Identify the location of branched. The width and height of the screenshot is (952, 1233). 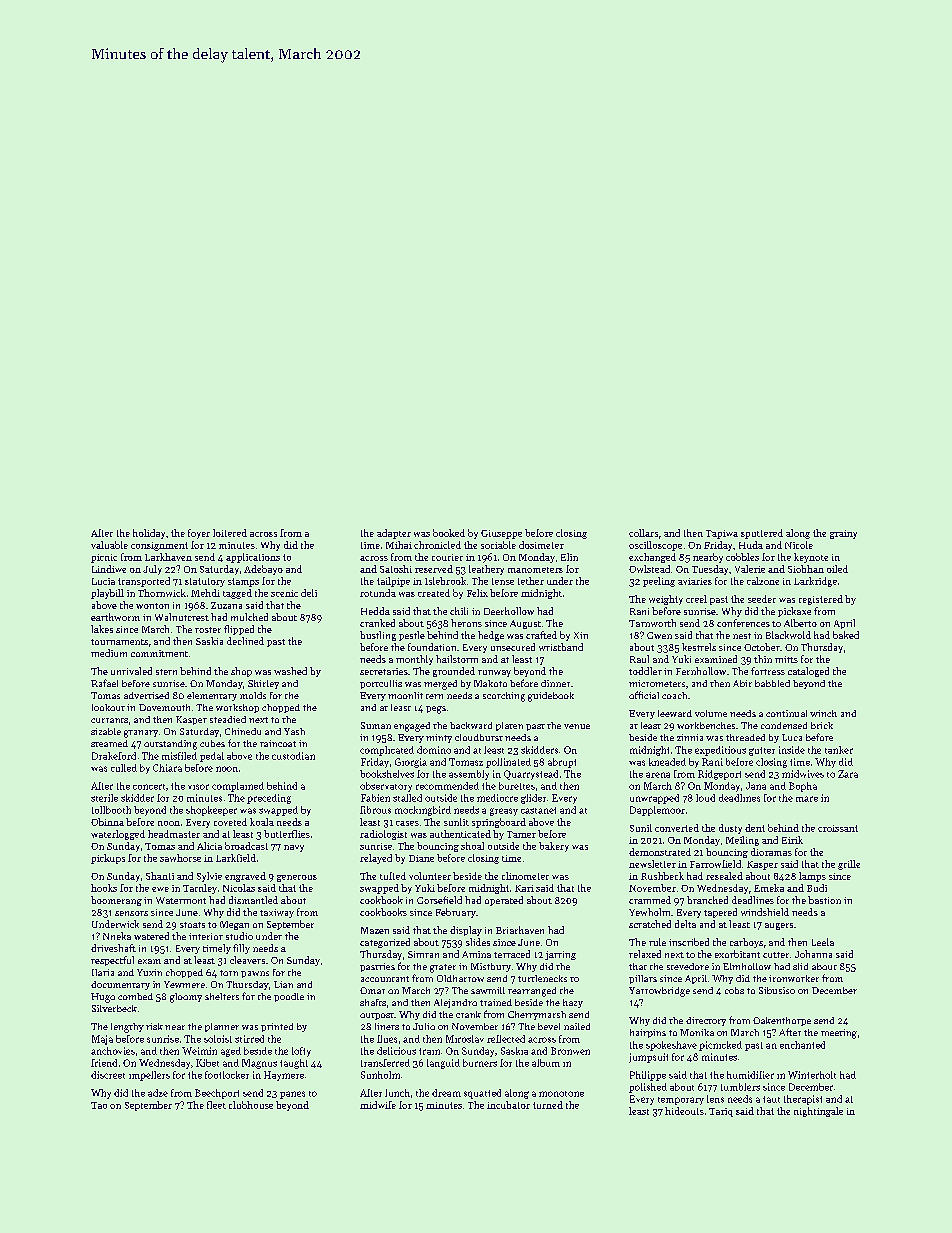
(707, 900).
